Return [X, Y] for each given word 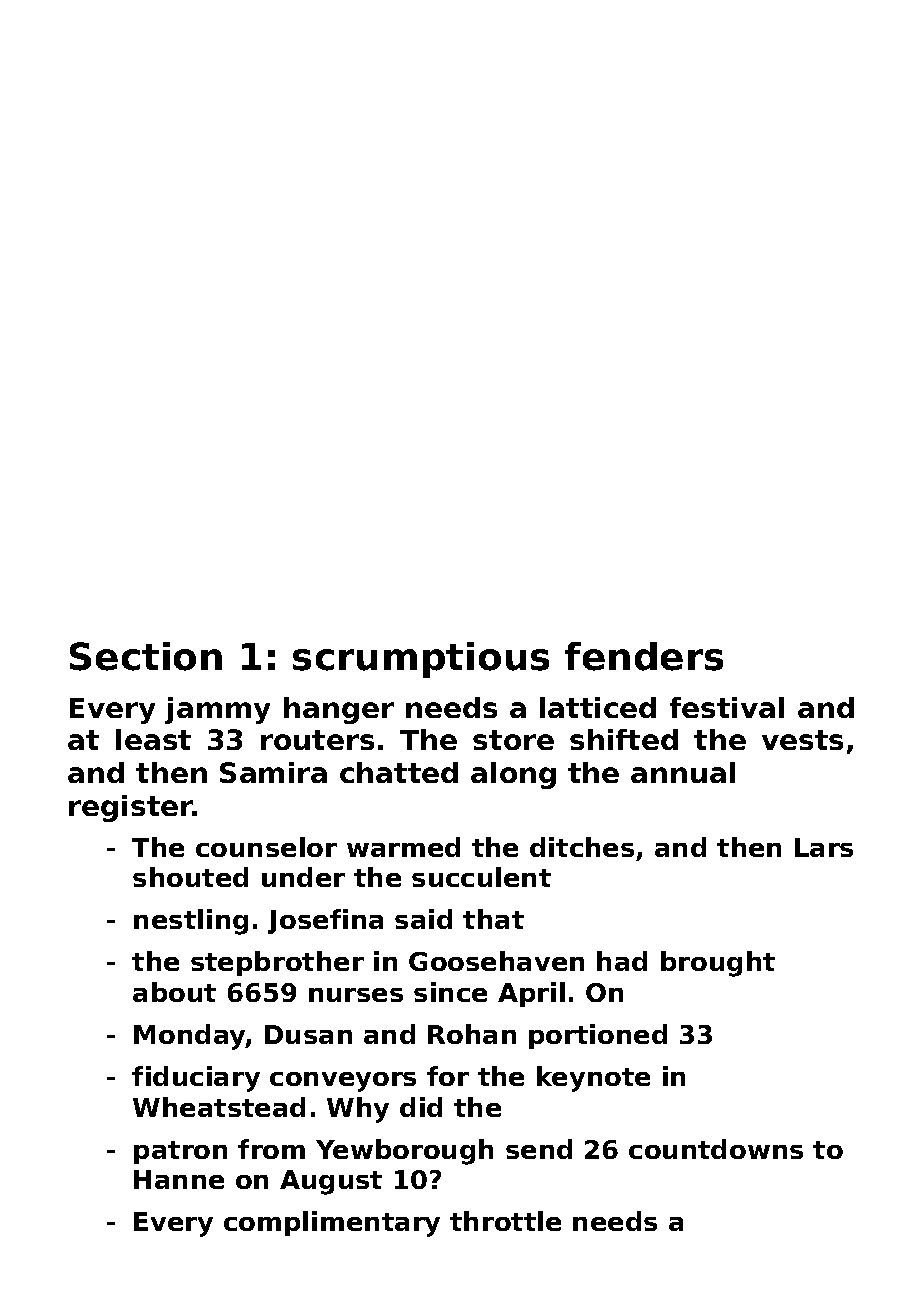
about [174, 992]
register [131, 808]
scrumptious [421, 660]
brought [718, 964]
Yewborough [404, 1152]
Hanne [179, 1179]
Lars [824, 847]
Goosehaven [496, 961]
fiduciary [196, 1079]
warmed [403, 847]
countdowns [716, 1149]
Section [146, 656]
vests [802, 740]
